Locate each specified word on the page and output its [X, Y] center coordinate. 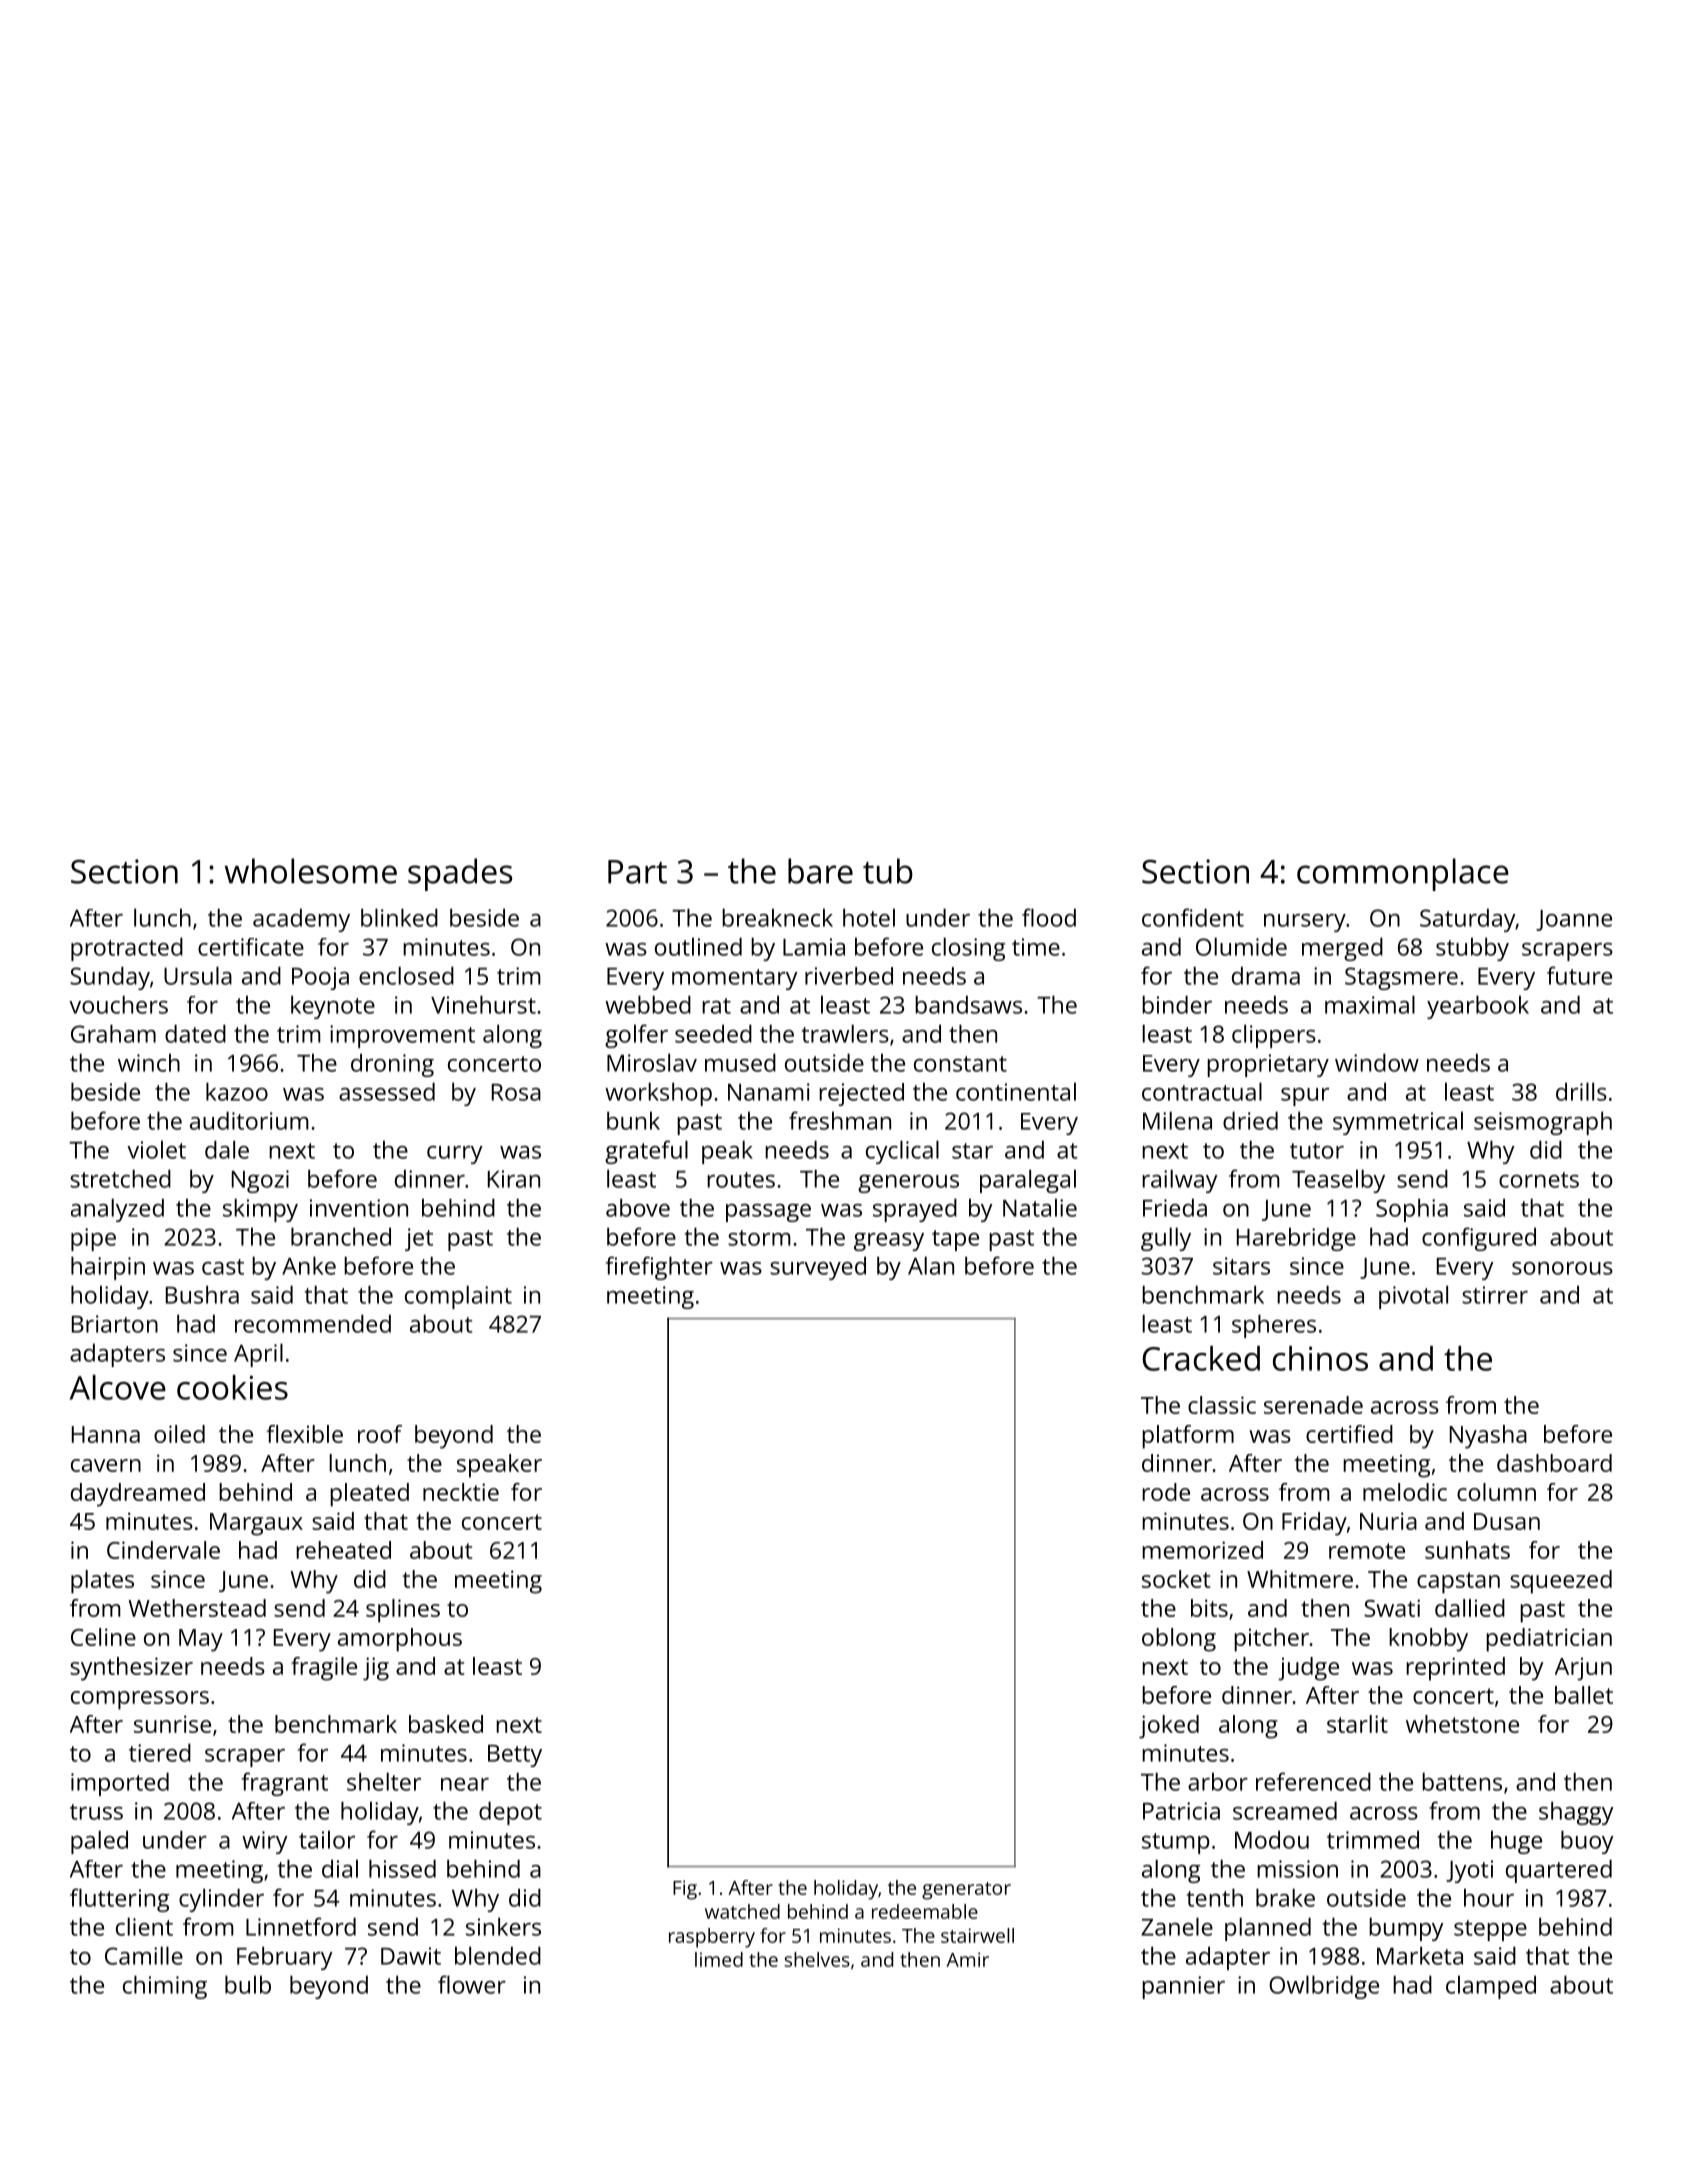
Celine [103, 1637]
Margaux [256, 1524]
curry [455, 1155]
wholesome [311, 871]
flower [472, 1984]
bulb [248, 1984]
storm [759, 1238]
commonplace [1403, 874]
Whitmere [1300, 1579]
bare [820, 871]
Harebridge [1296, 1239]
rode [1166, 1492]
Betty [515, 1756]
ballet [1584, 1695]
